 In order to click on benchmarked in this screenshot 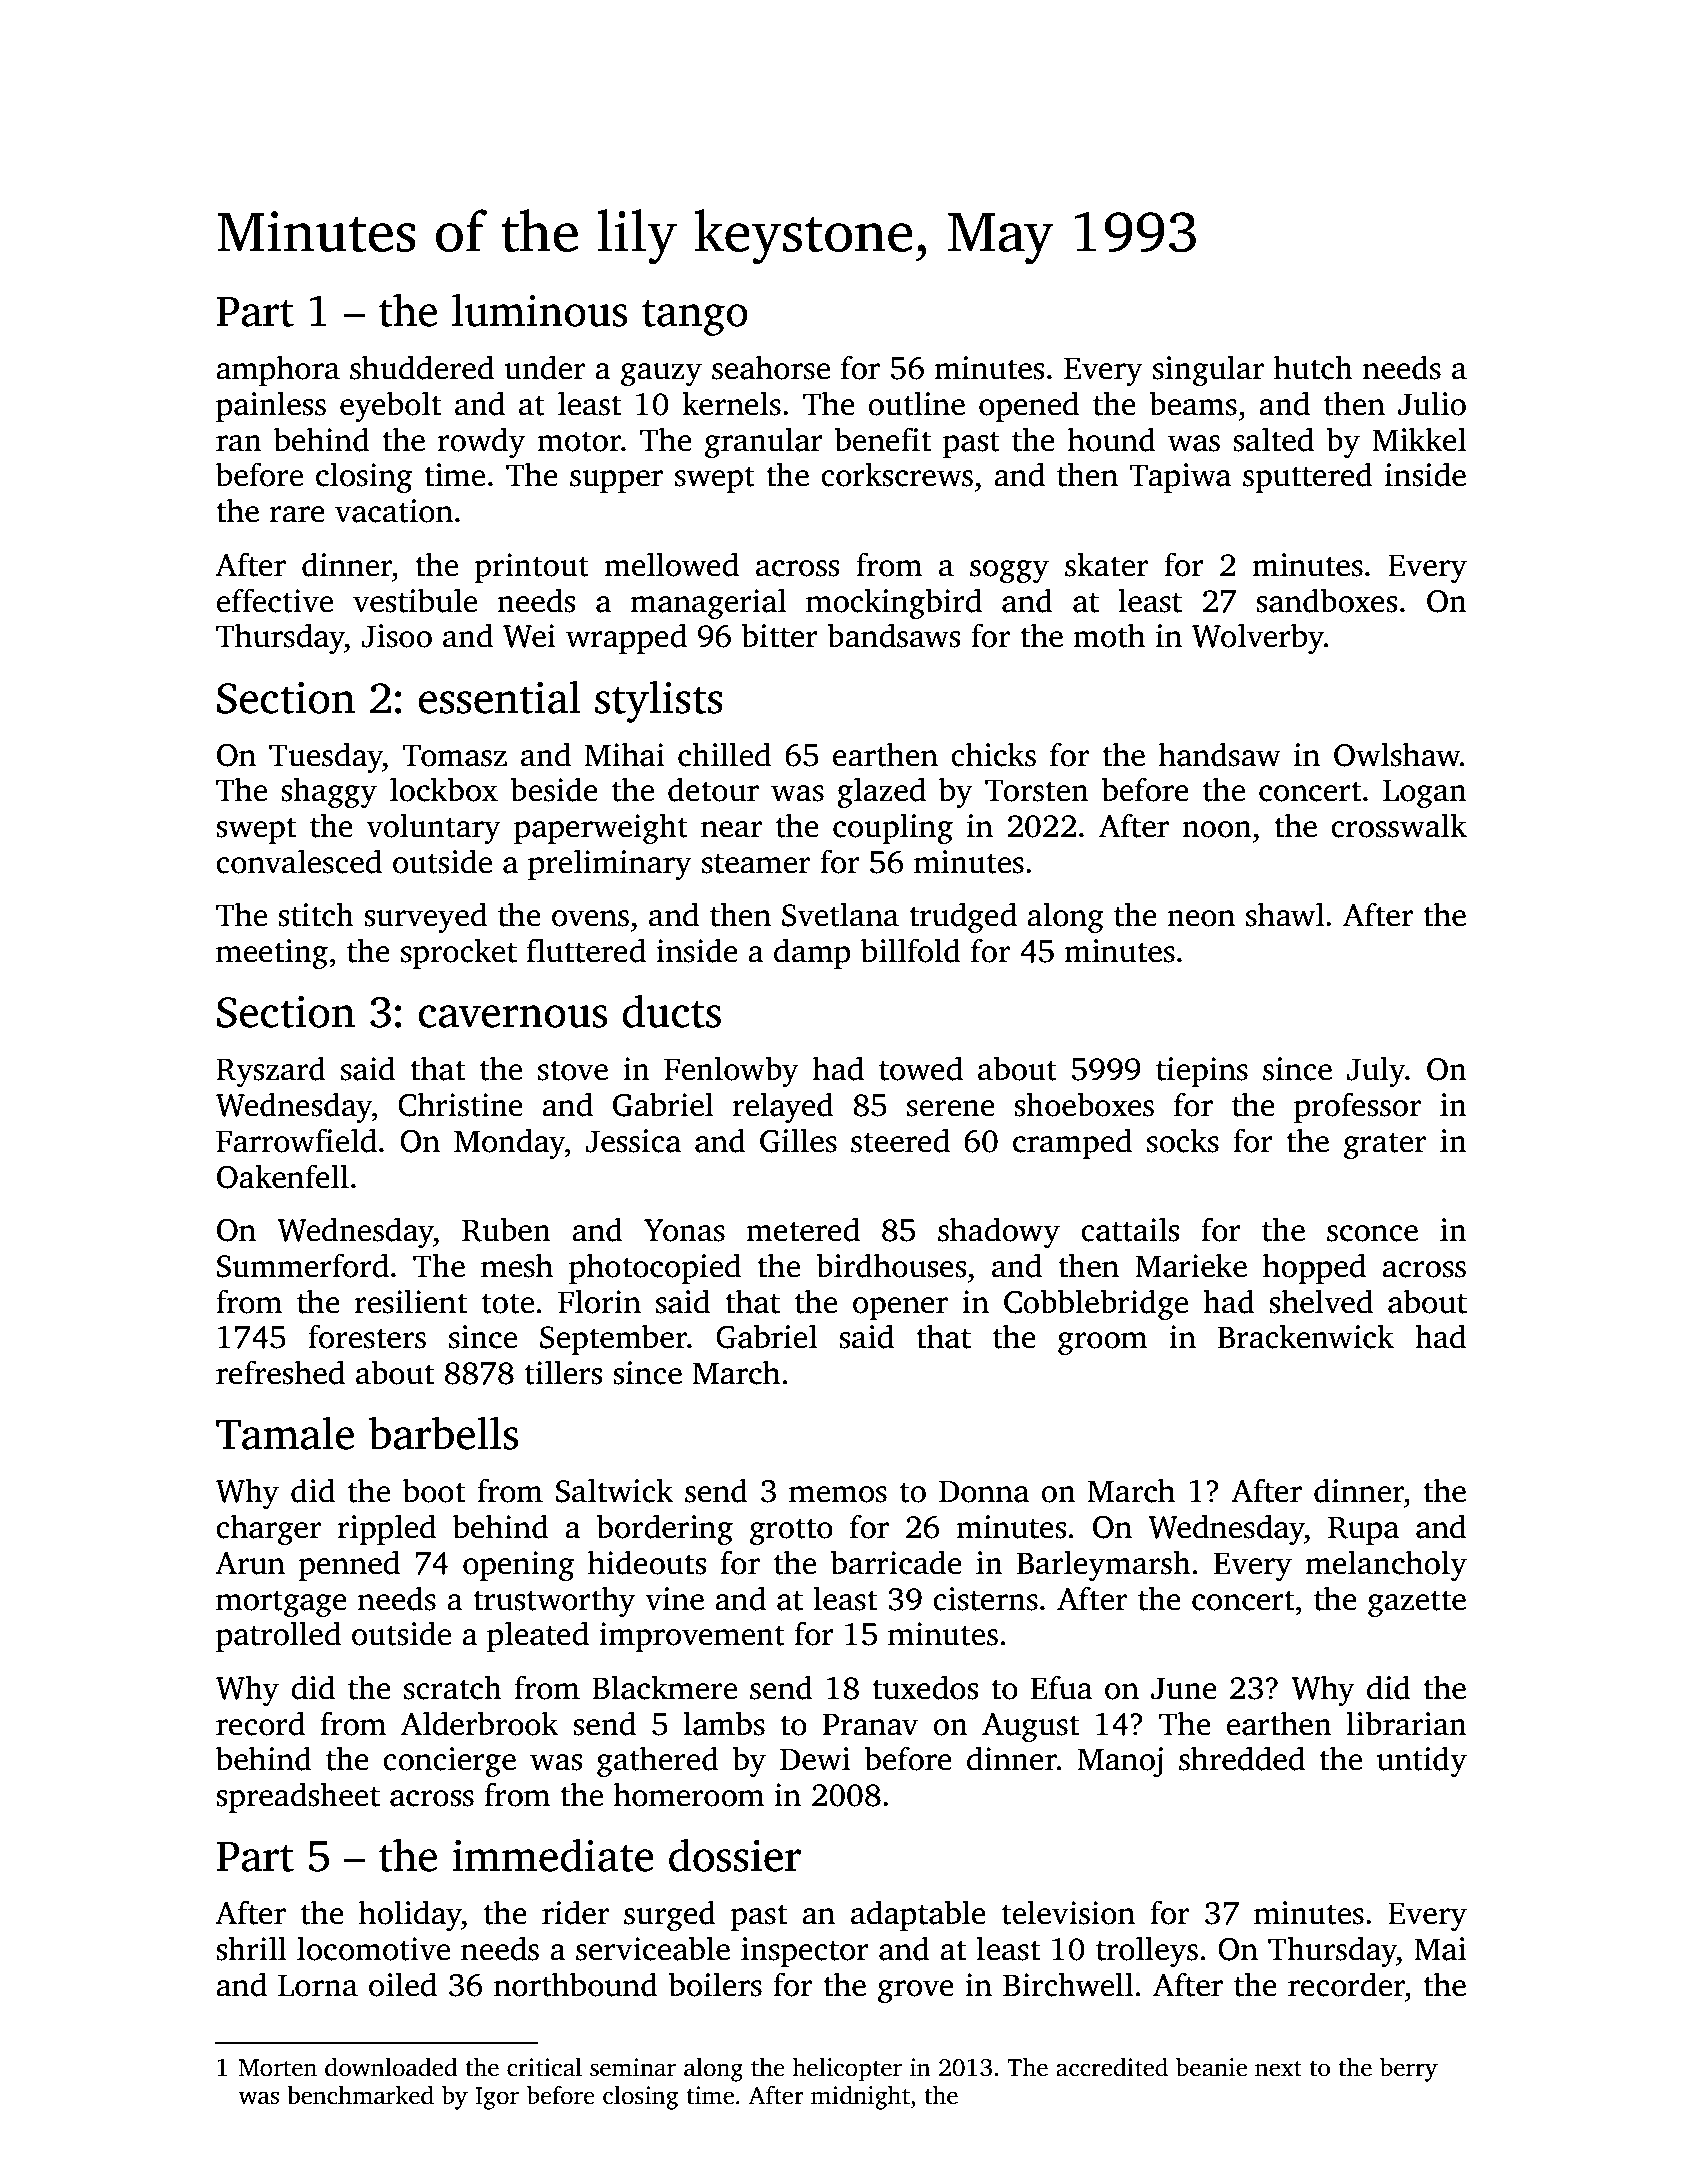, I will do `click(360, 2095)`.
